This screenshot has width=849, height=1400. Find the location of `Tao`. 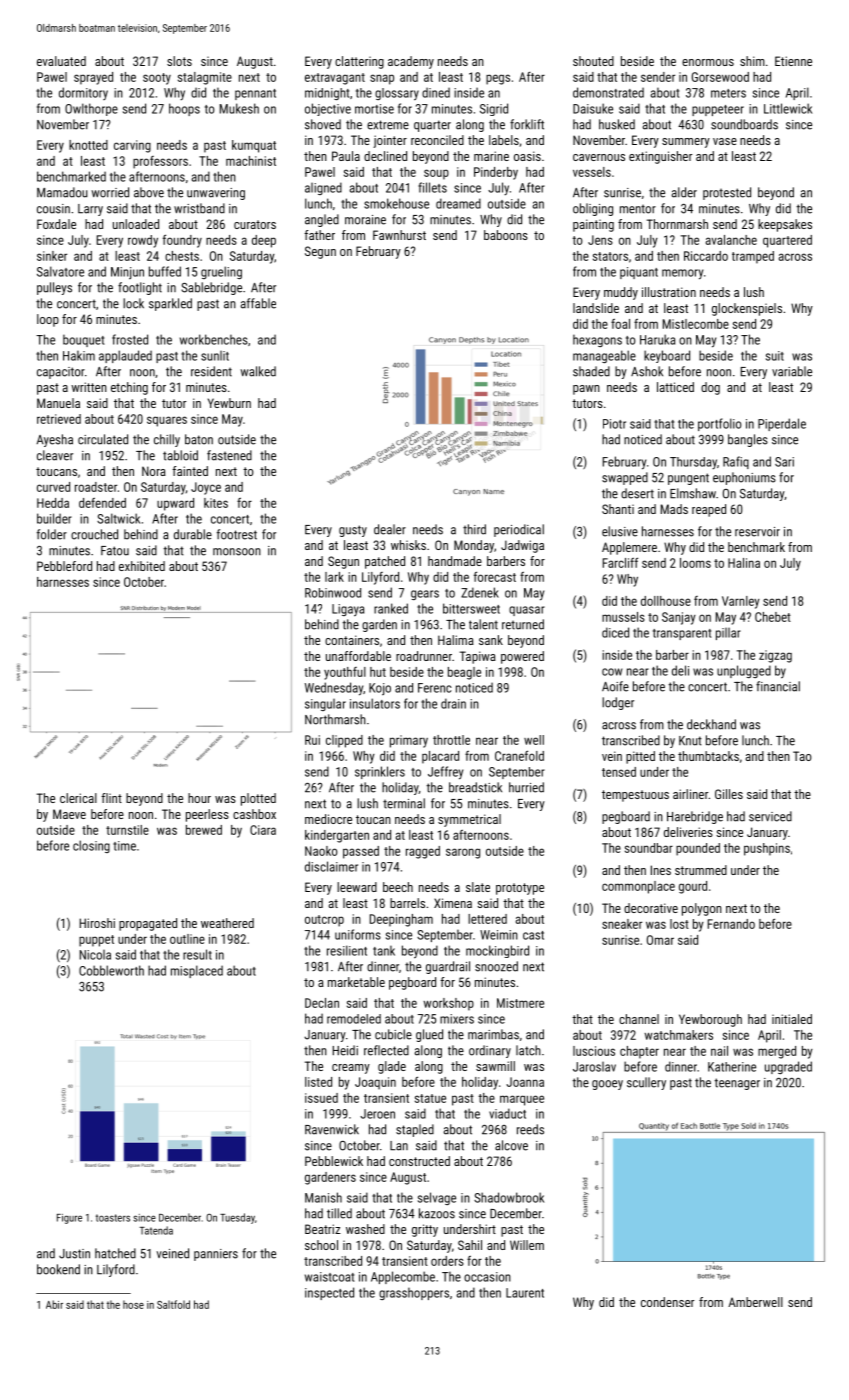

Tao is located at coordinates (802, 756).
